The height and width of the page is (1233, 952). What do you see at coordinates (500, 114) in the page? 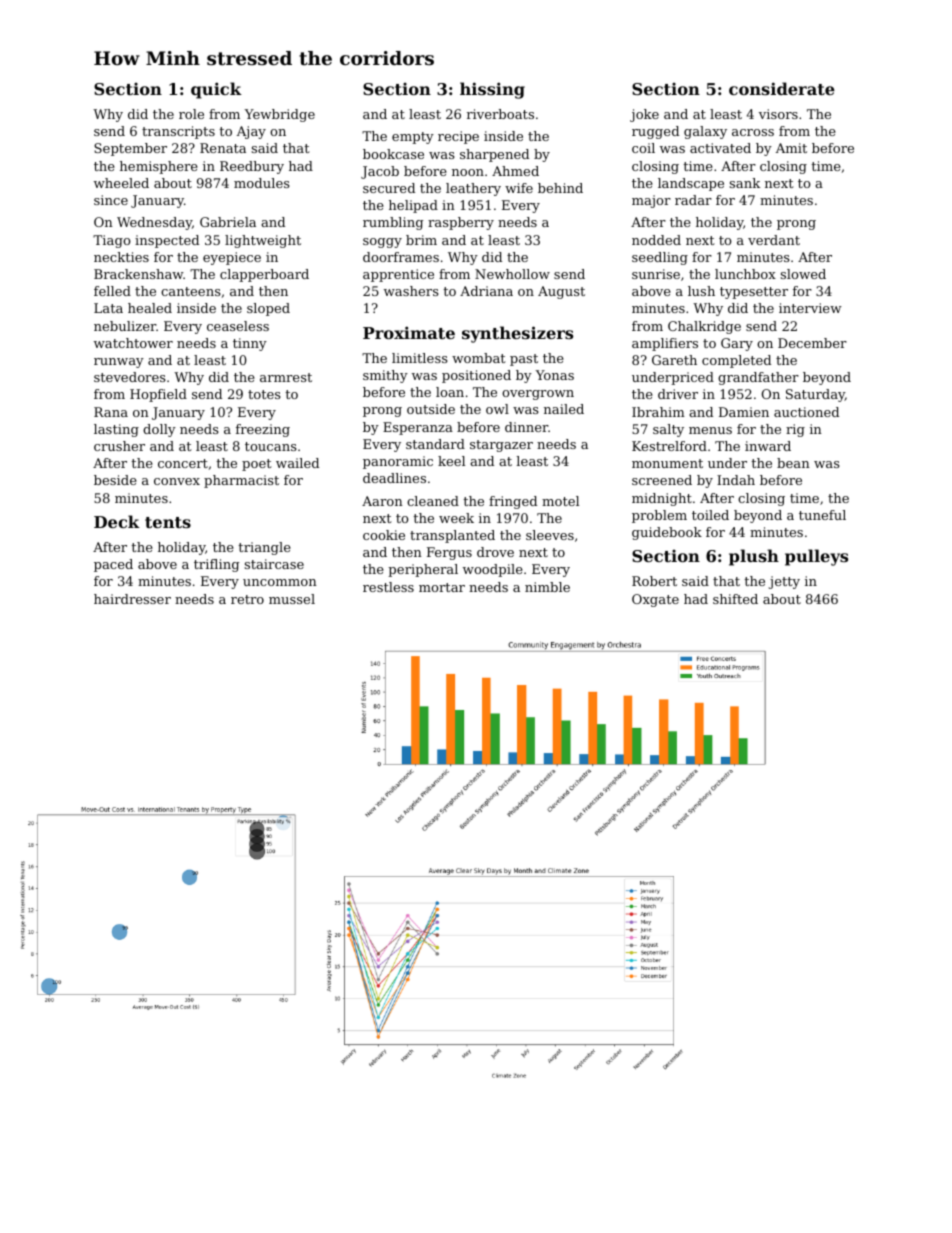
I see `riverboats` at bounding box center [500, 114].
